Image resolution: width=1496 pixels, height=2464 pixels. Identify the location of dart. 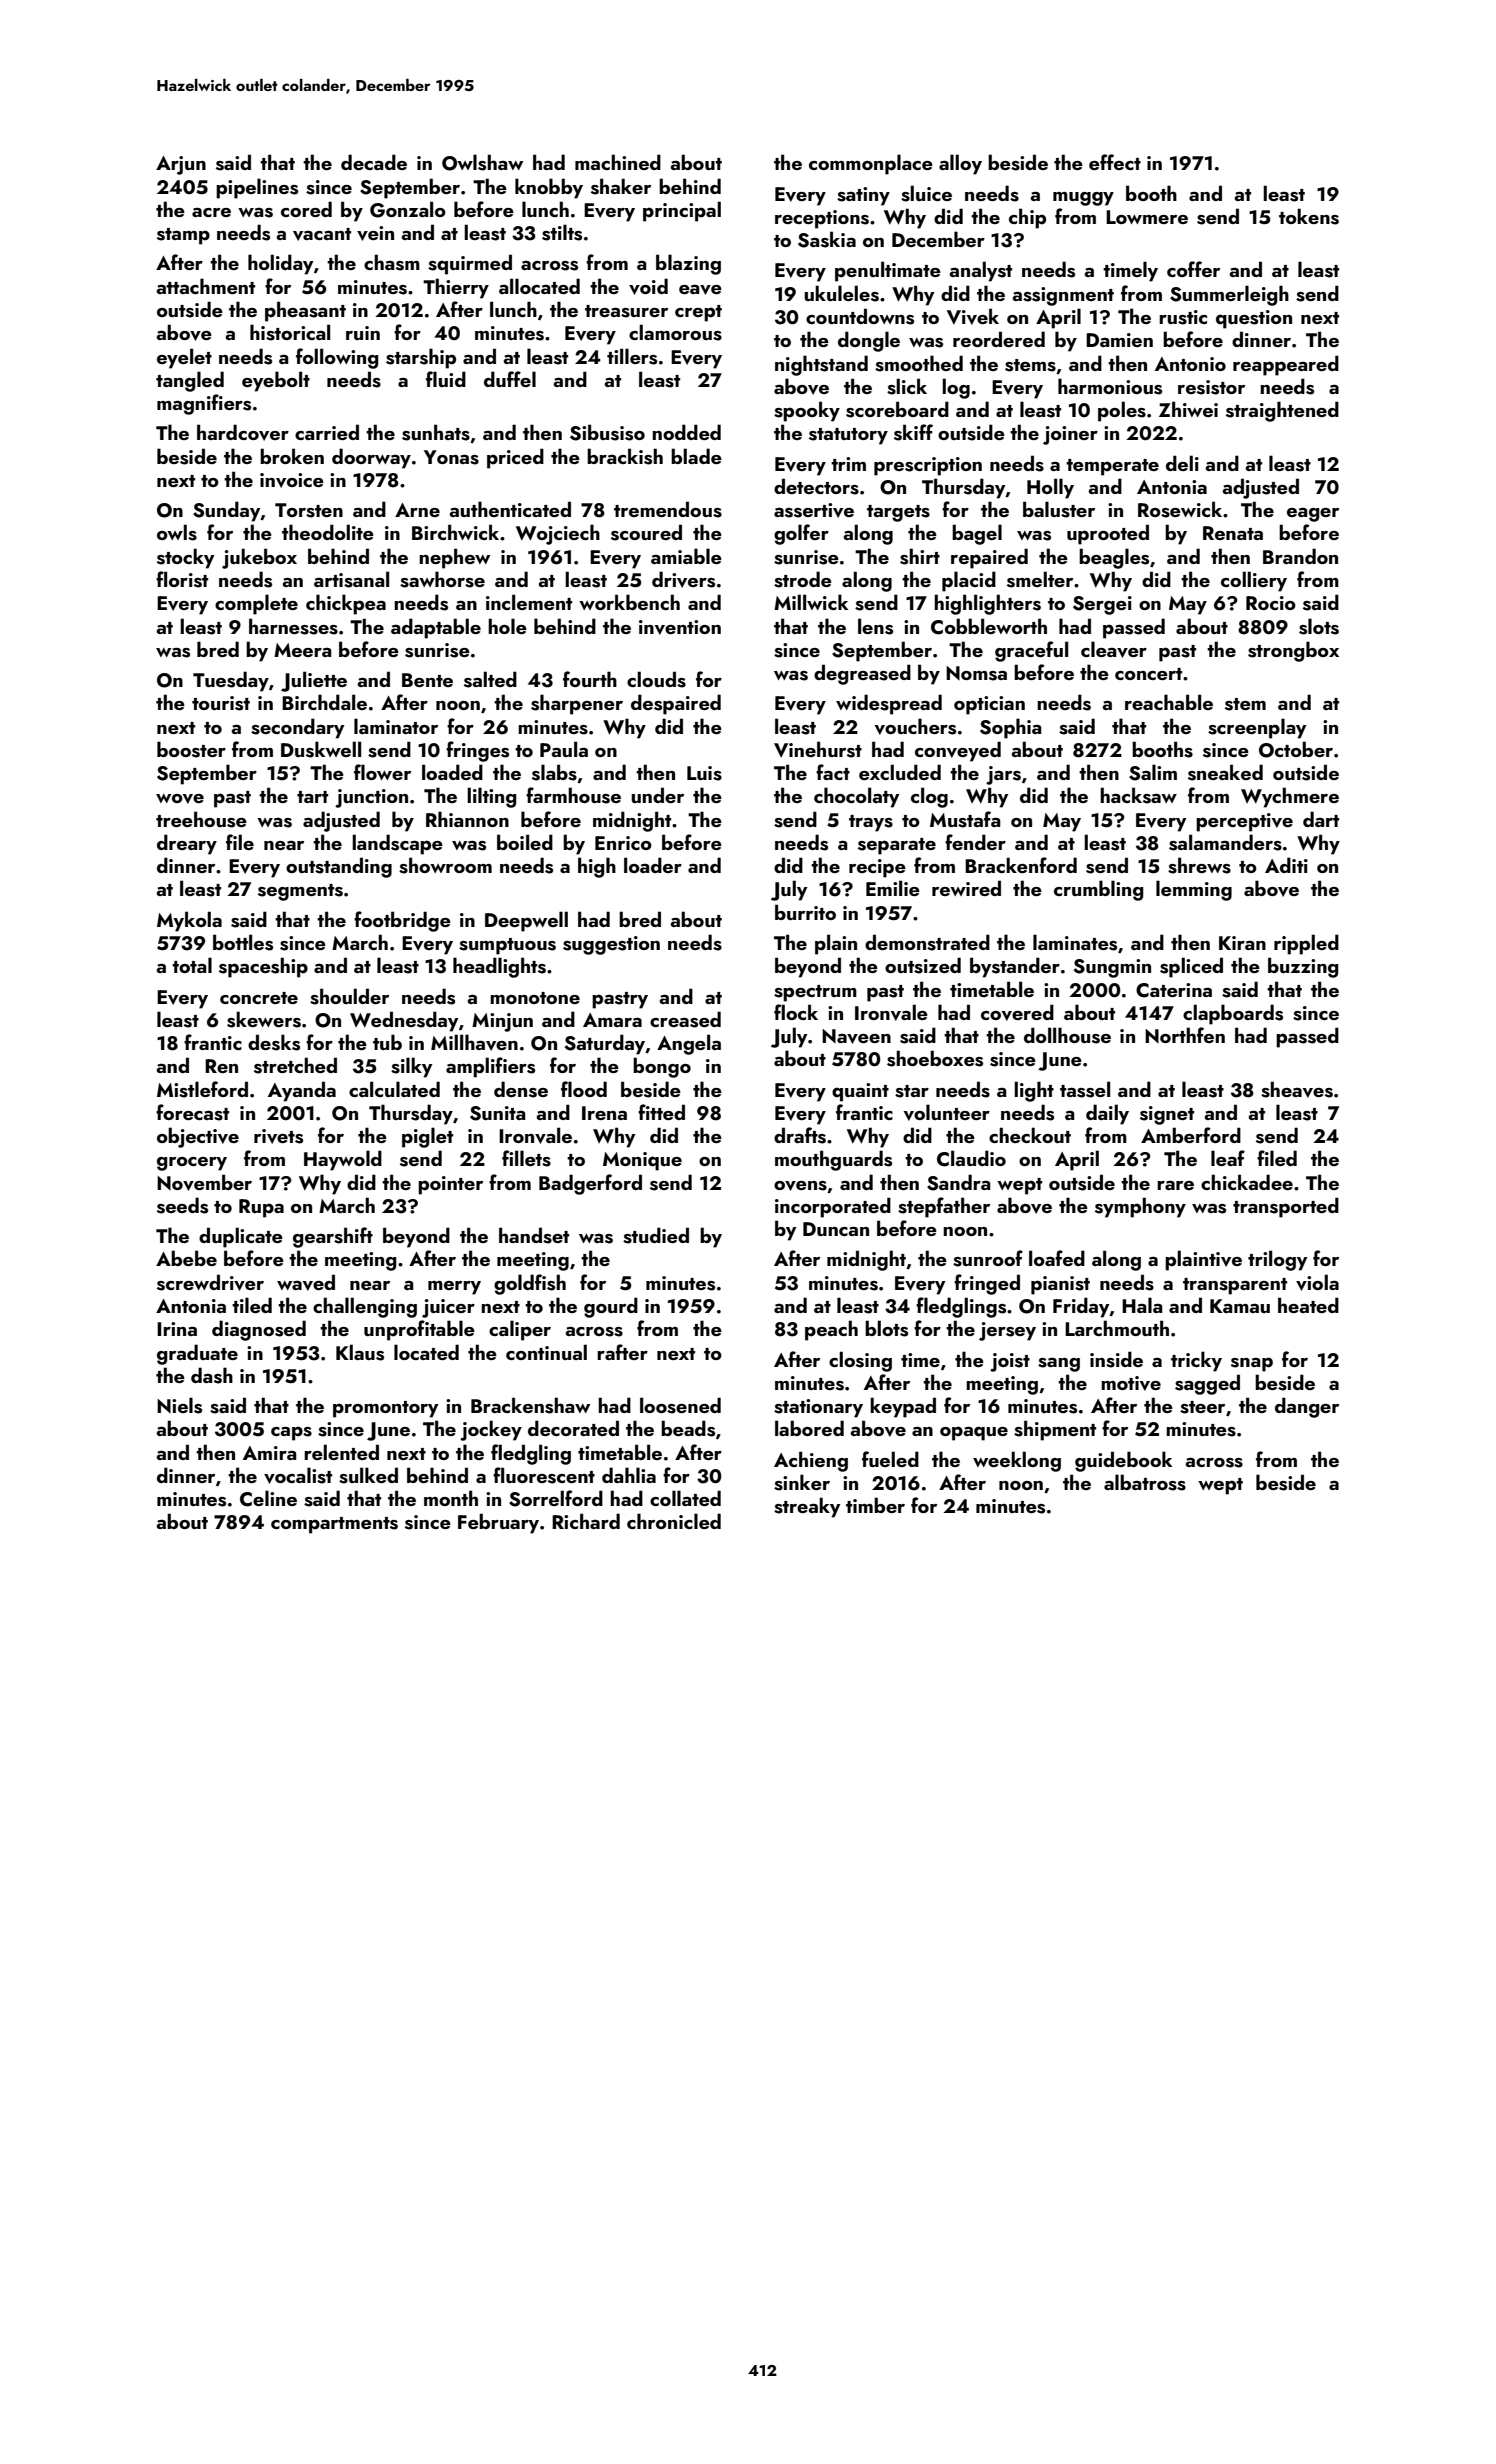
(1321, 819).
